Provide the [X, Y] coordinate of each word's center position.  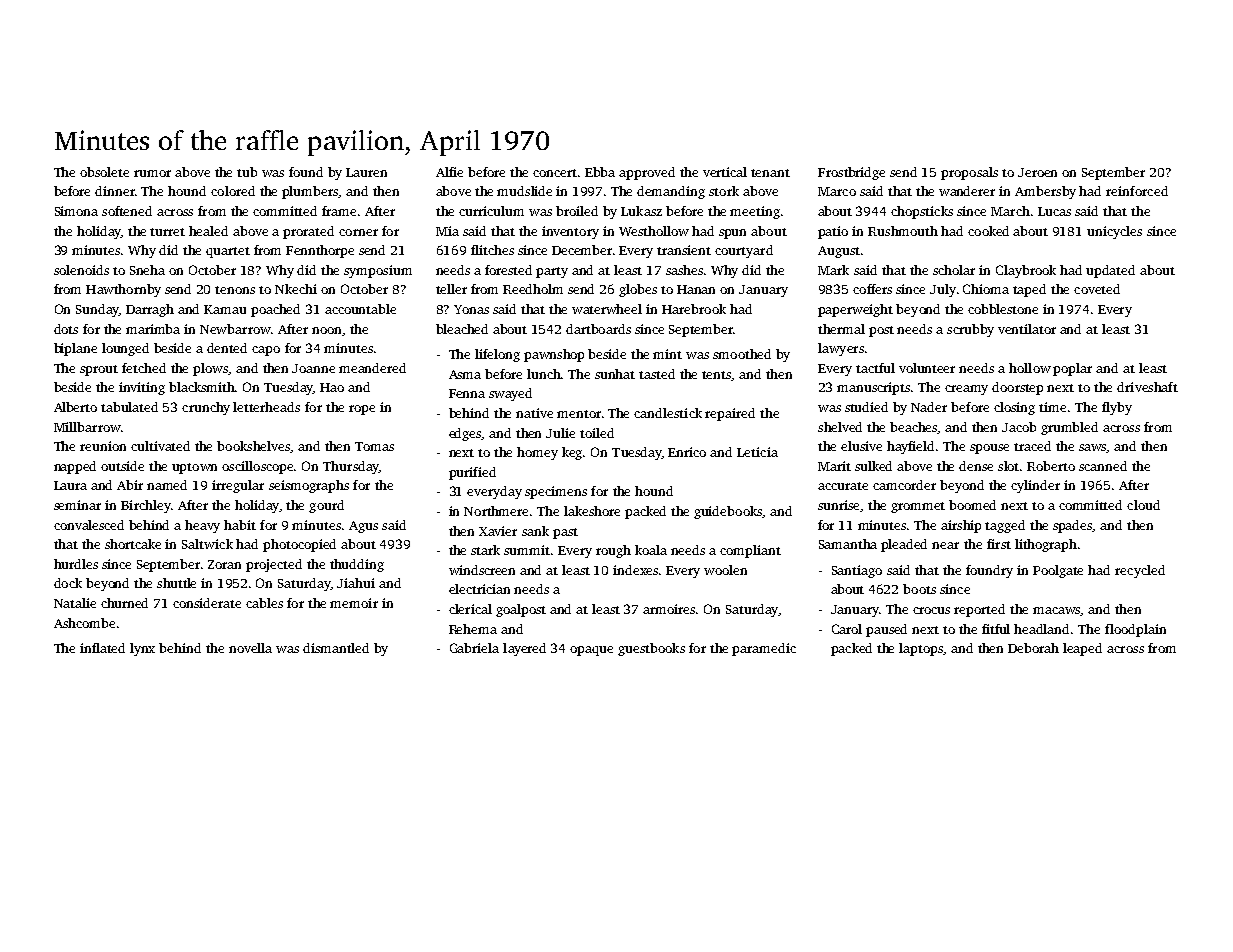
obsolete [104, 172]
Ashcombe [84, 623]
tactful [875, 368]
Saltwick [207, 544]
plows [210, 369]
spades [1073, 526]
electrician [479, 589]
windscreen [482, 570]
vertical [725, 172]
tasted [657, 374]
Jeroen [1037, 172]
